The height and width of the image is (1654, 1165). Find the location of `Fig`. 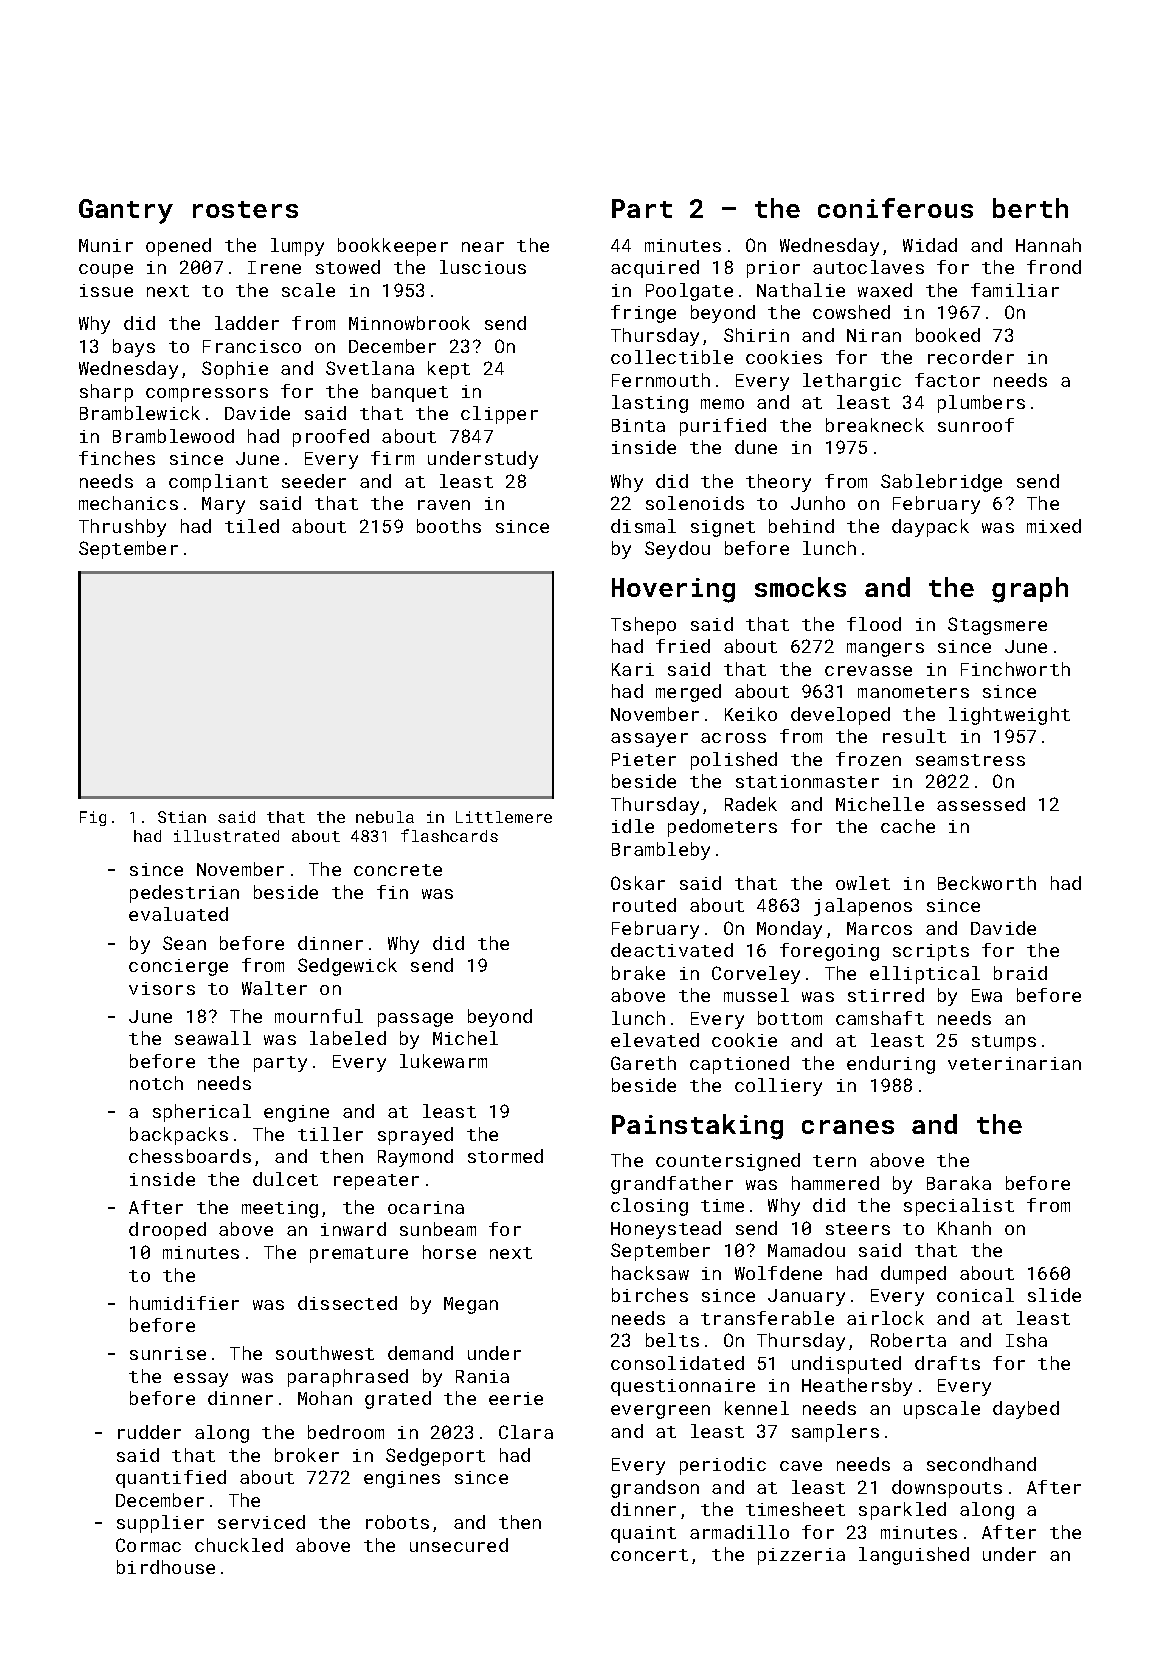

Fig is located at coordinates (93, 818).
